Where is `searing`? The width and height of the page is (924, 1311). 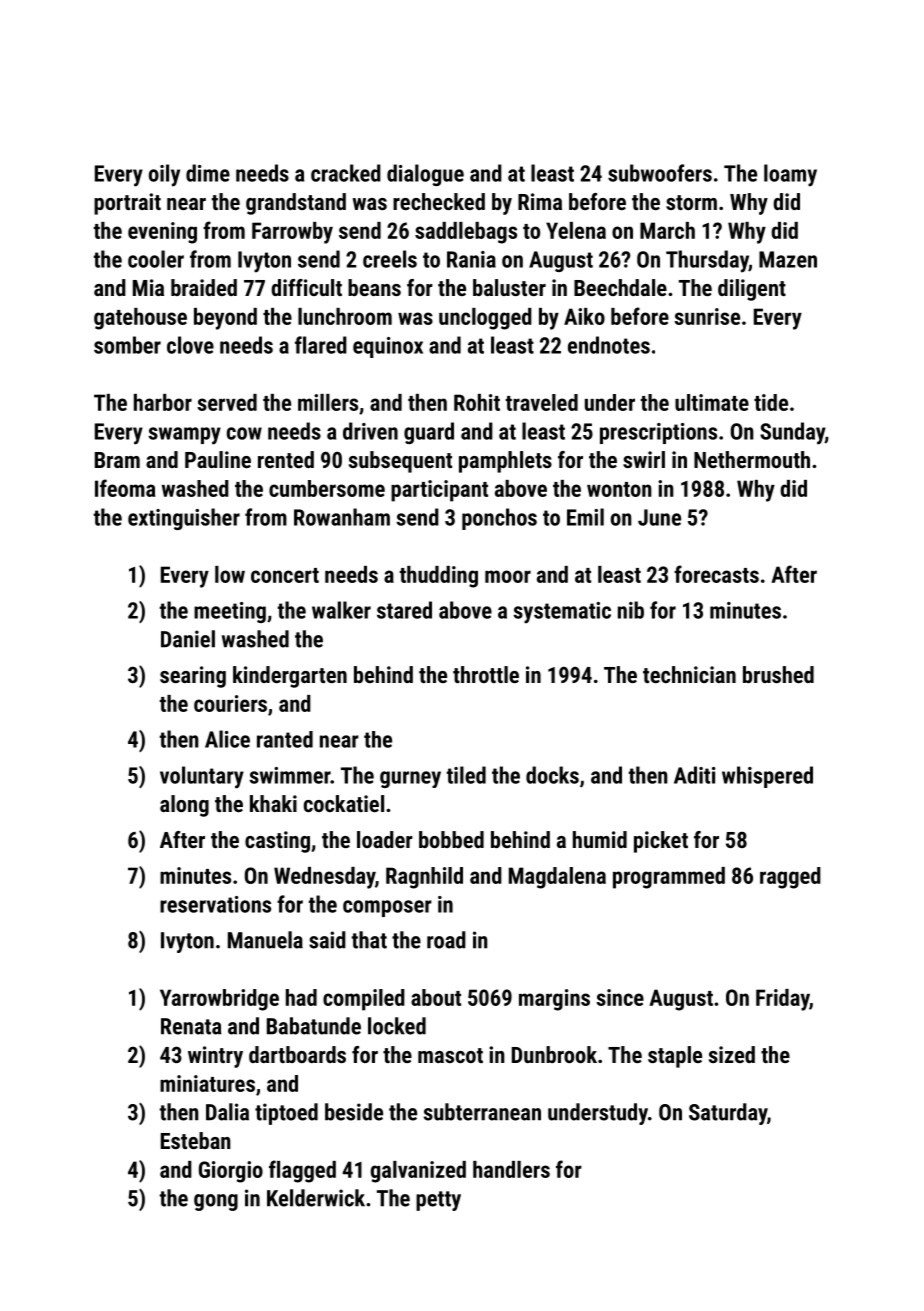 searing is located at coordinates (193, 677).
